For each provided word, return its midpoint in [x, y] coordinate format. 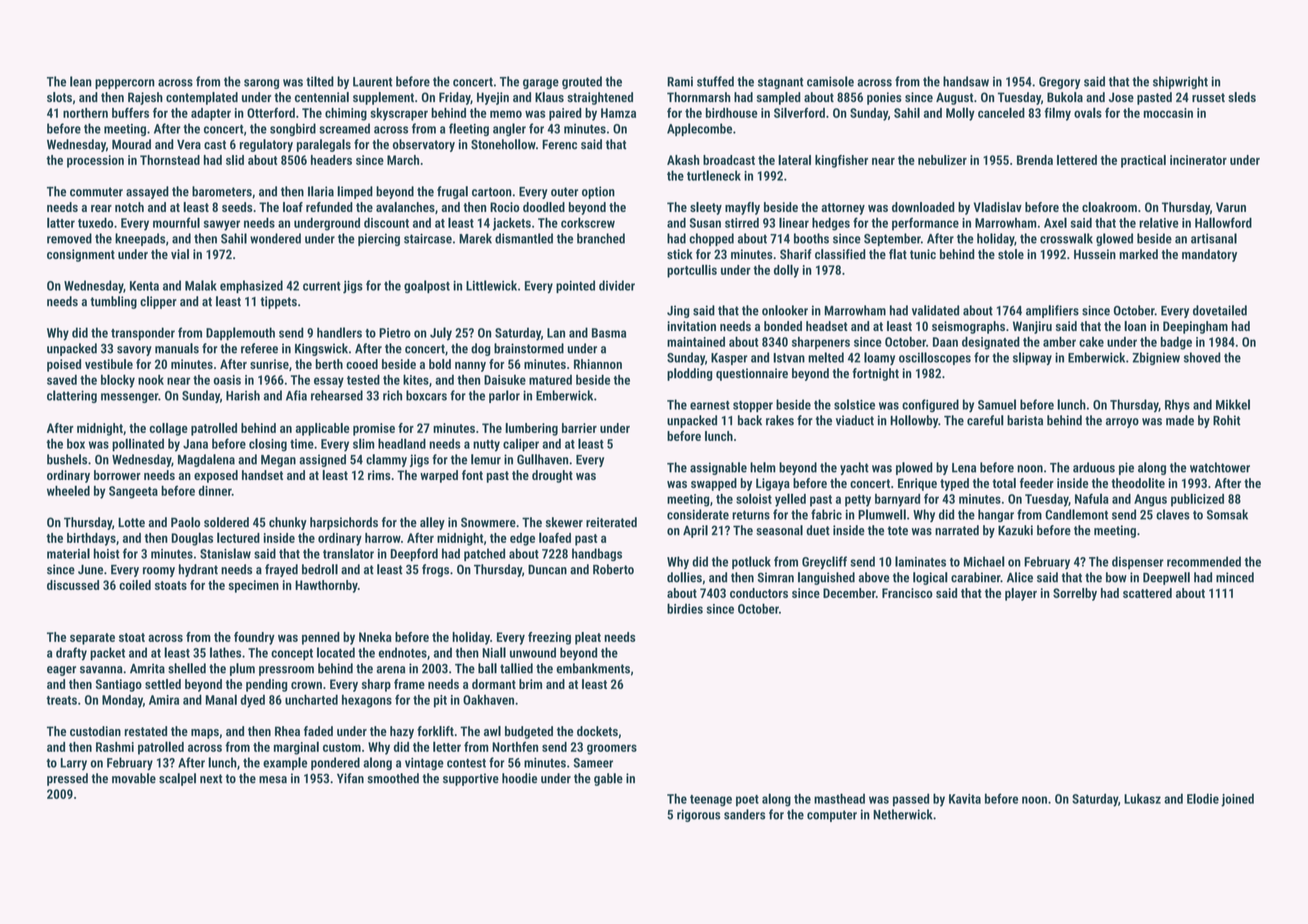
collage [169, 429]
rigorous [699, 815]
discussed [73, 585]
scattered [1147, 593]
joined [1237, 800]
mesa [273, 780]
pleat [588, 638]
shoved [1202, 357]
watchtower [1220, 467]
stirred [742, 222]
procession [95, 161]
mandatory [1209, 255]
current [322, 286]
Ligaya [773, 484]
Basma [609, 333]
